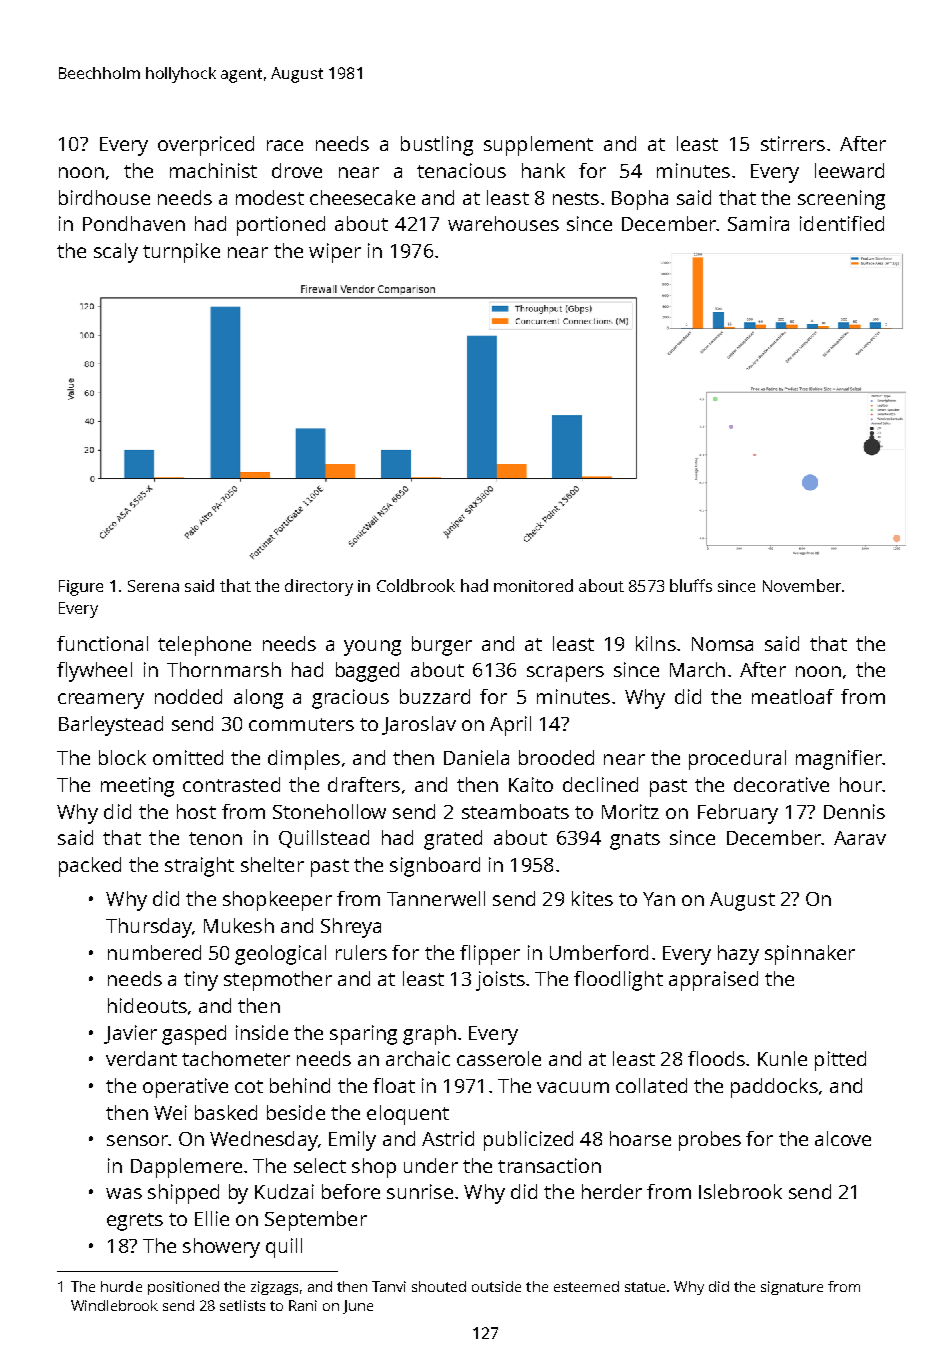 This page has height=1366, width=943. What do you see at coordinates (437, 146) in the page?
I see `bustling` at bounding box center [437, 146].
